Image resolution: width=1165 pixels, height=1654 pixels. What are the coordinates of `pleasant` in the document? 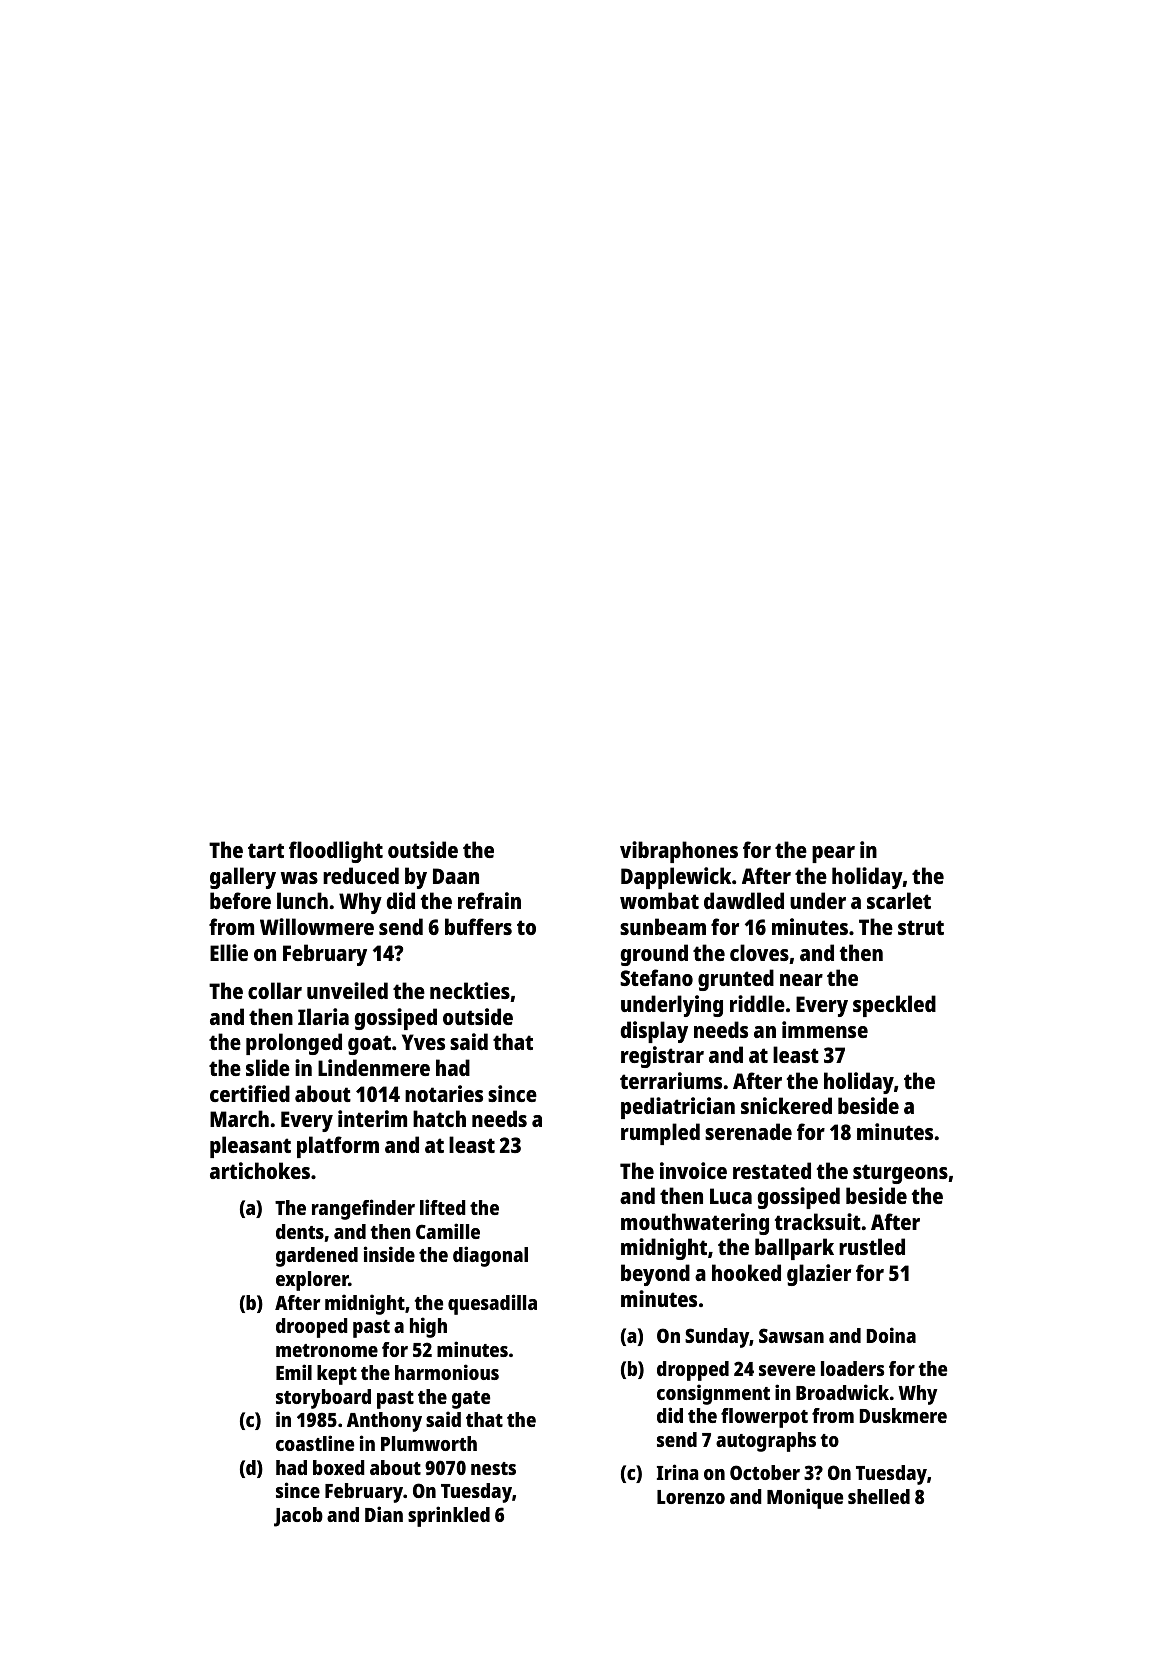 It's located at (250, 1147).
